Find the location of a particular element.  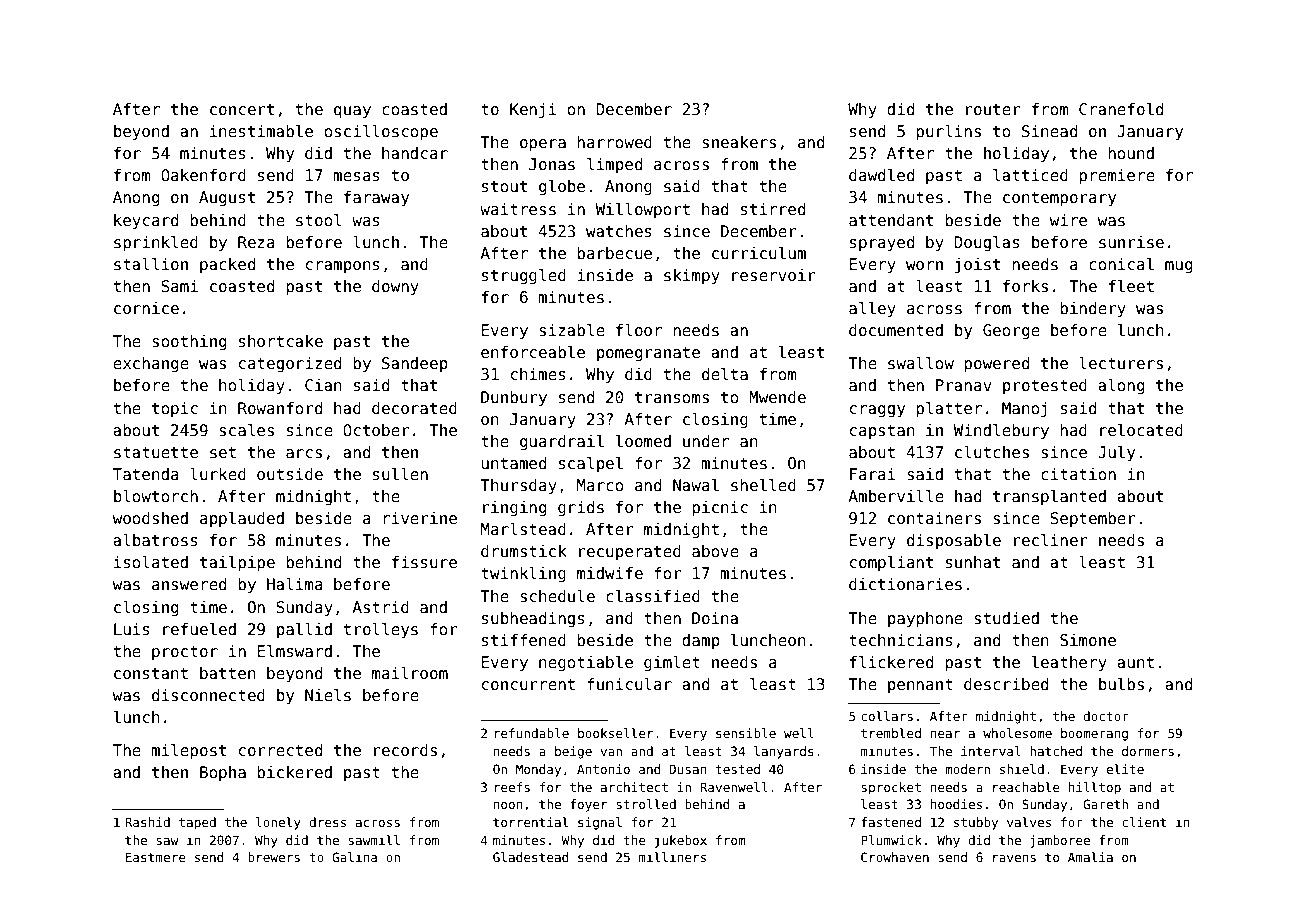

concert is located at coordinates (242, 109).
